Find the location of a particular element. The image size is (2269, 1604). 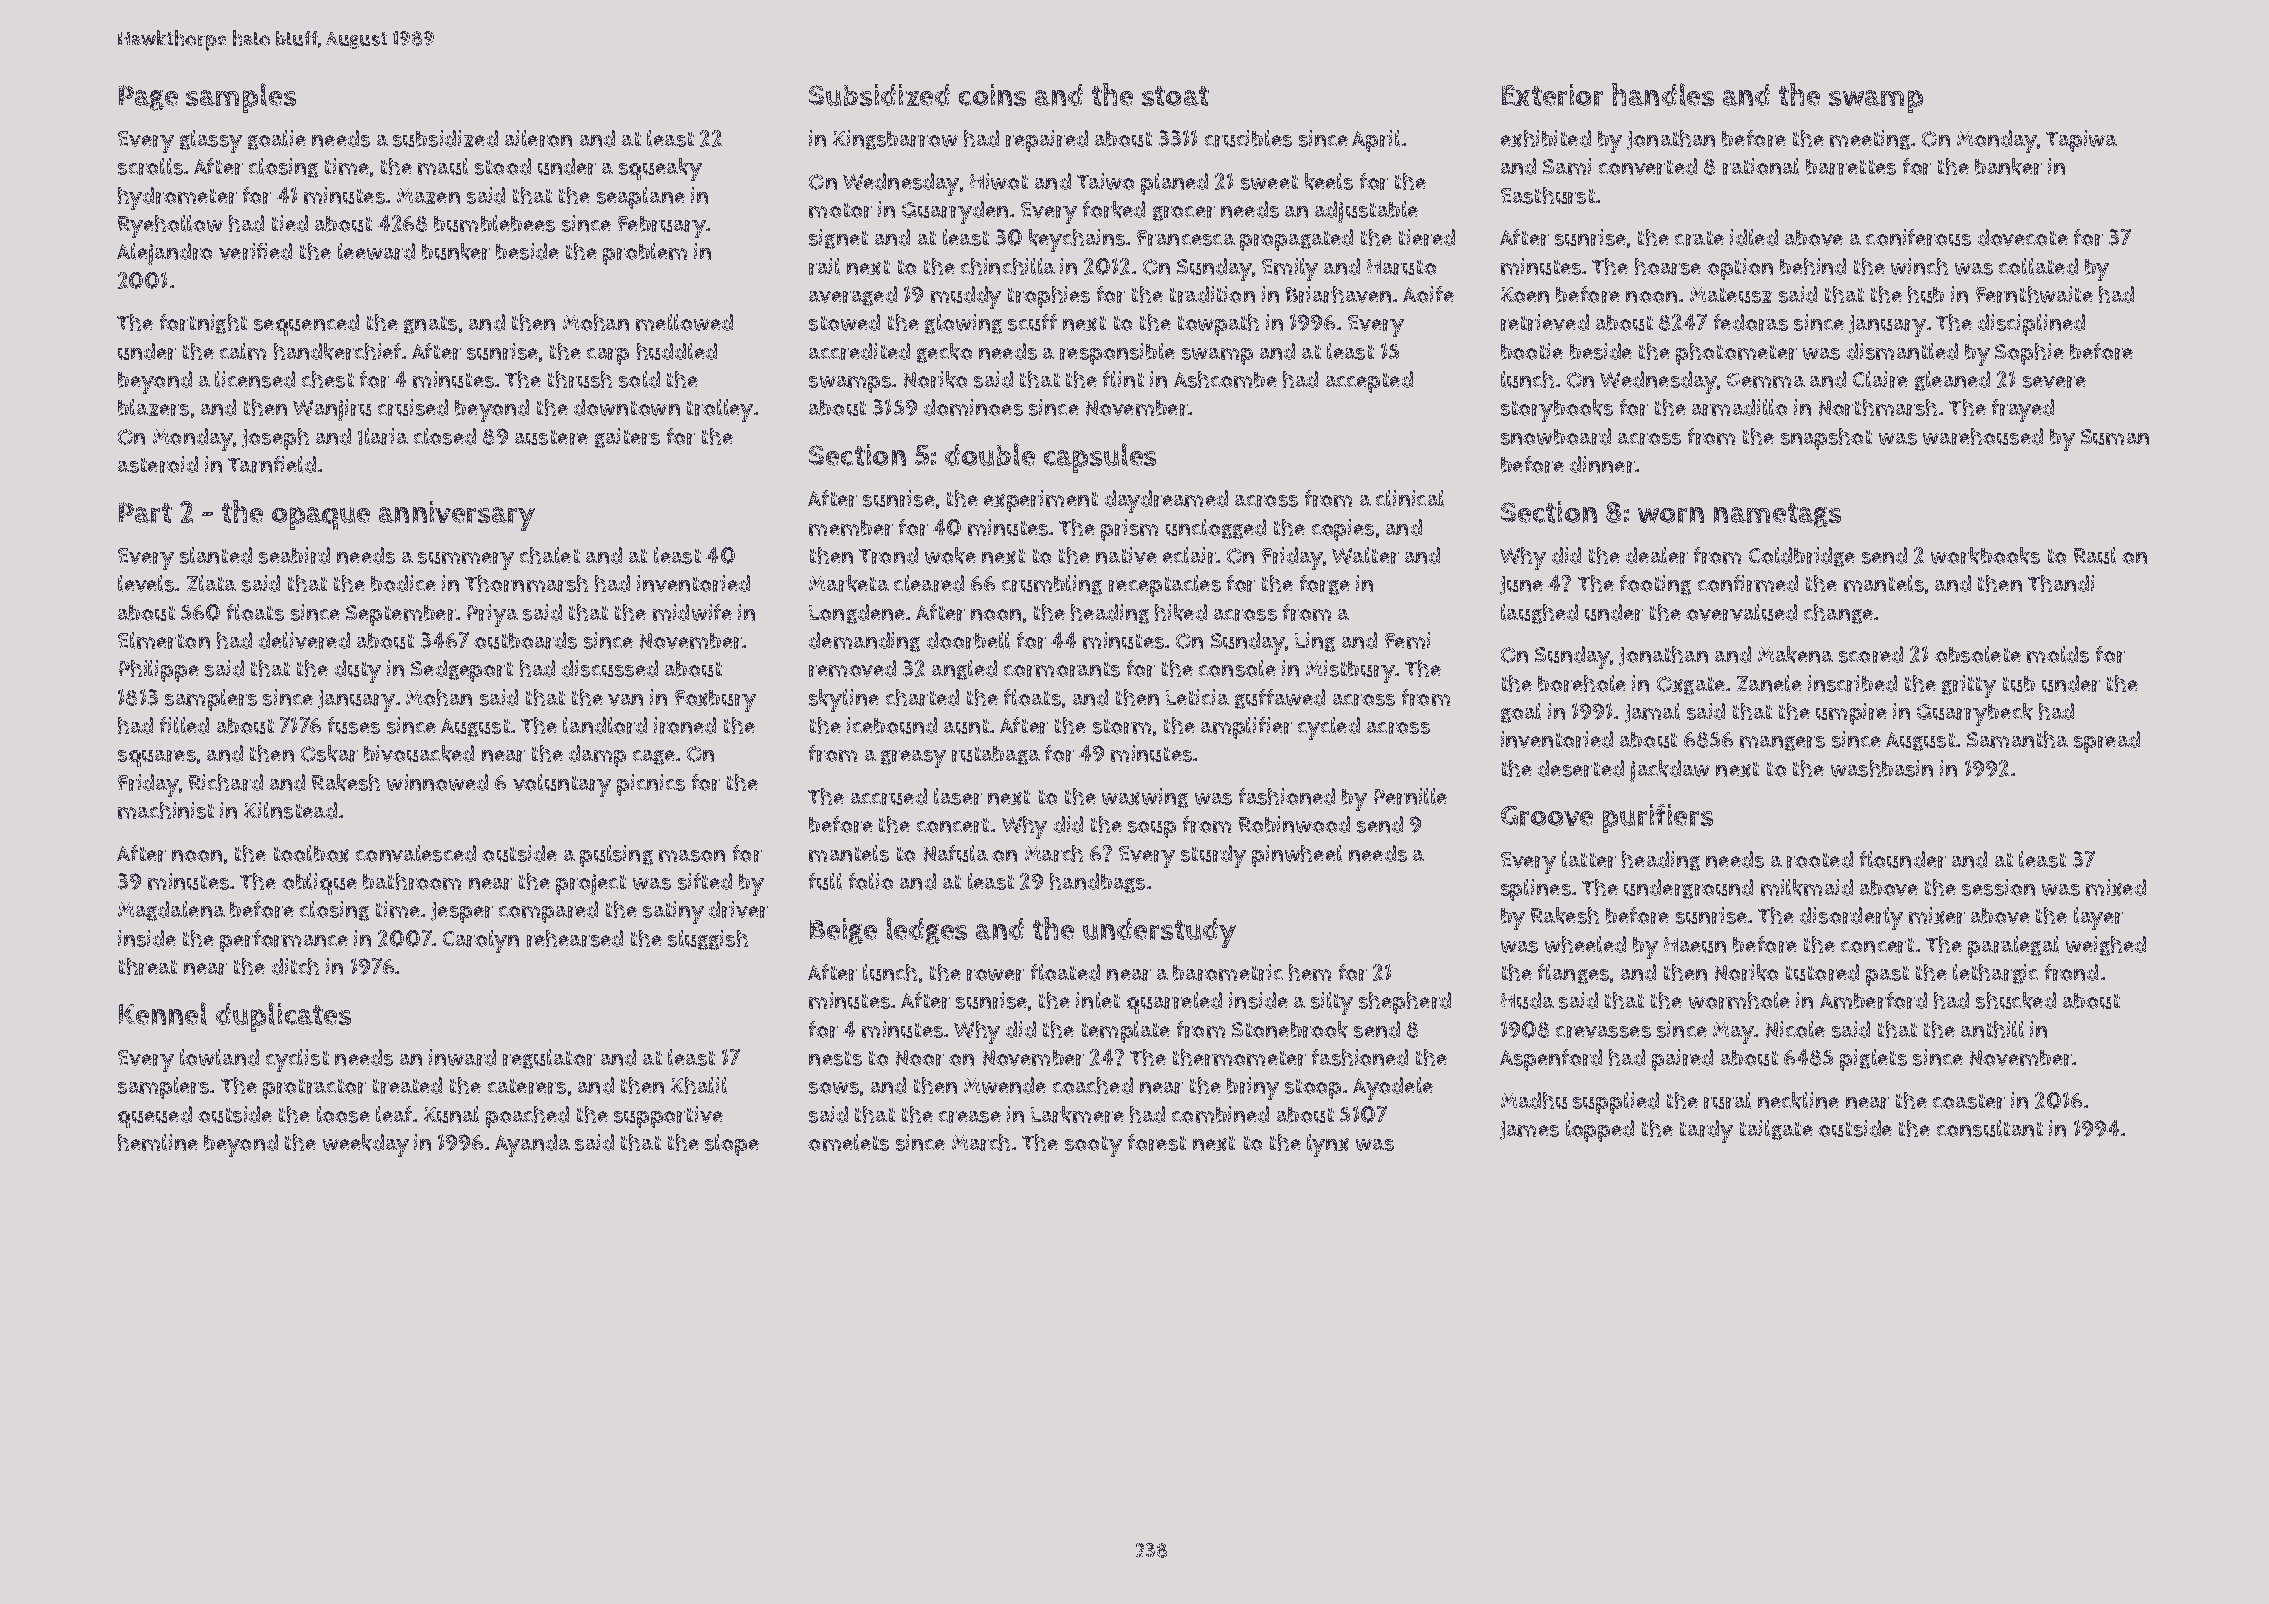

signet is located at coordinates (838, 239).
